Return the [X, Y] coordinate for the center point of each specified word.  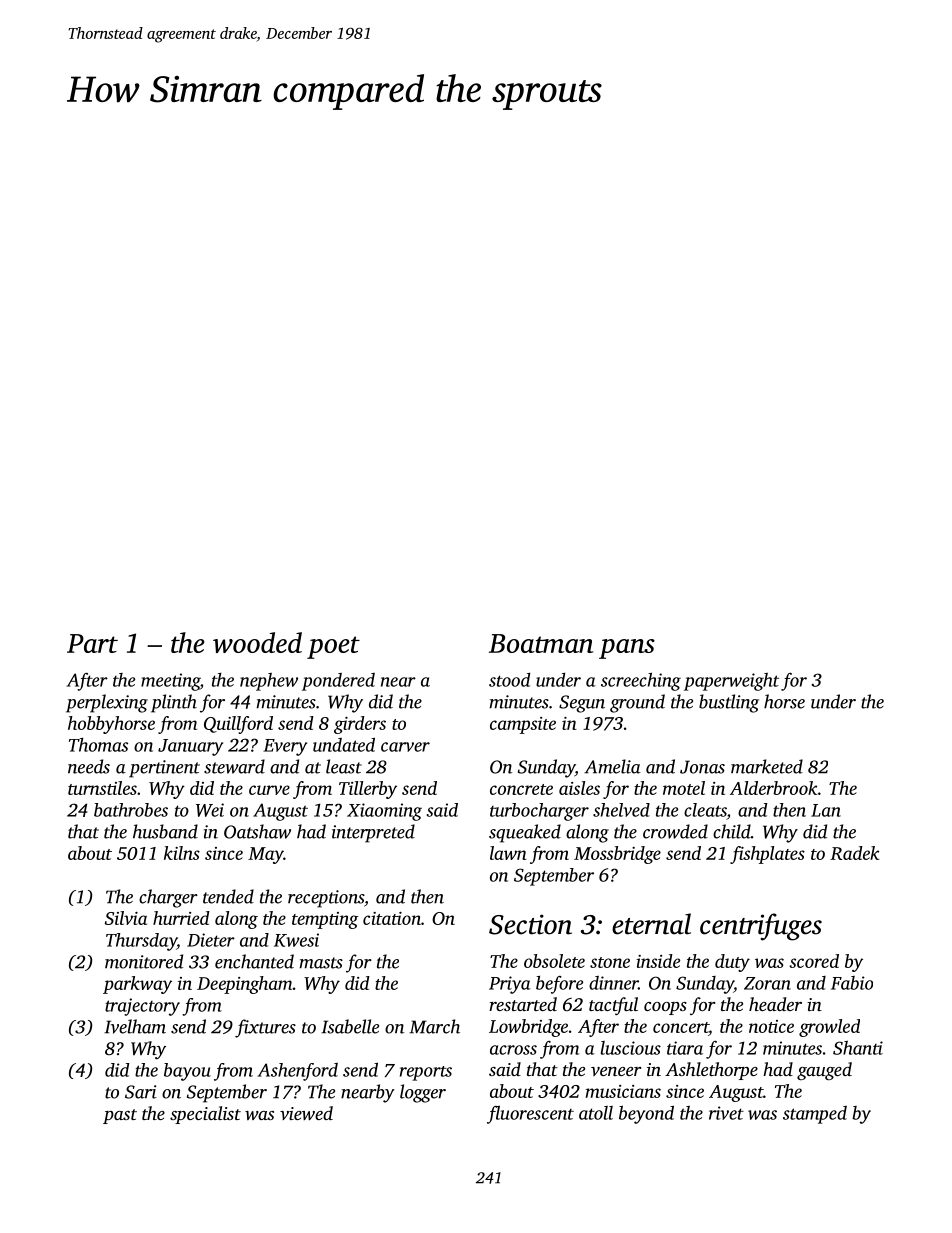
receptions [326, 899]
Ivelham [135, 1026]
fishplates [767, 855]
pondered [338, 682]
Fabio [852, 983]
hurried [181, 918]
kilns [182, 853]
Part [92, 643]
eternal [651, 924]
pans [627, 649]
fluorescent [530, 1114]
